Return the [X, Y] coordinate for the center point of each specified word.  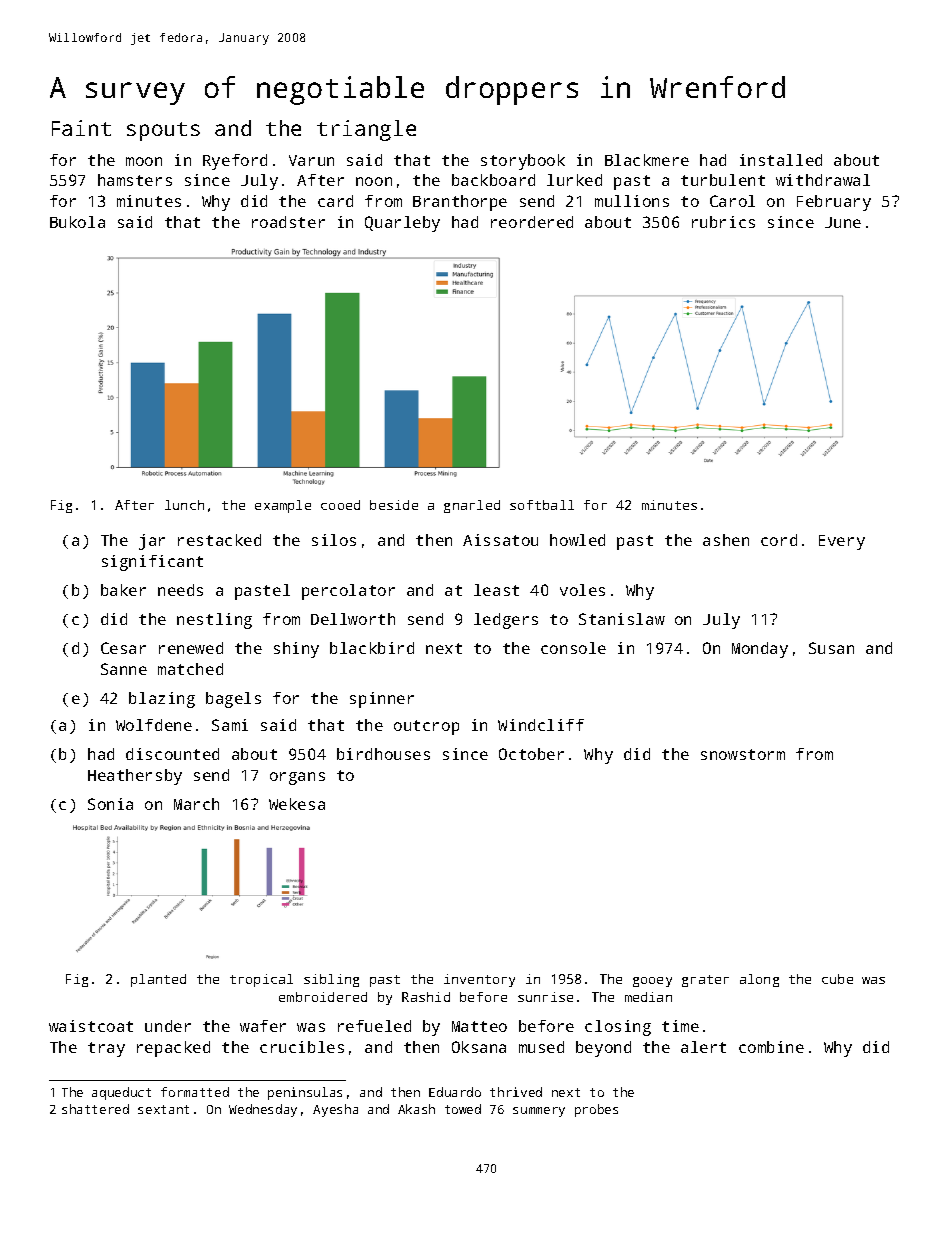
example [283, 506]
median [648, 997]
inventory [479, 980]
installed [781, 160]
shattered [95, 1109]
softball [542, 505]
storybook [523, 162]
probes [596, 1110]
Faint [81, 128]
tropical [261, 980]
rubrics [723, 222]
